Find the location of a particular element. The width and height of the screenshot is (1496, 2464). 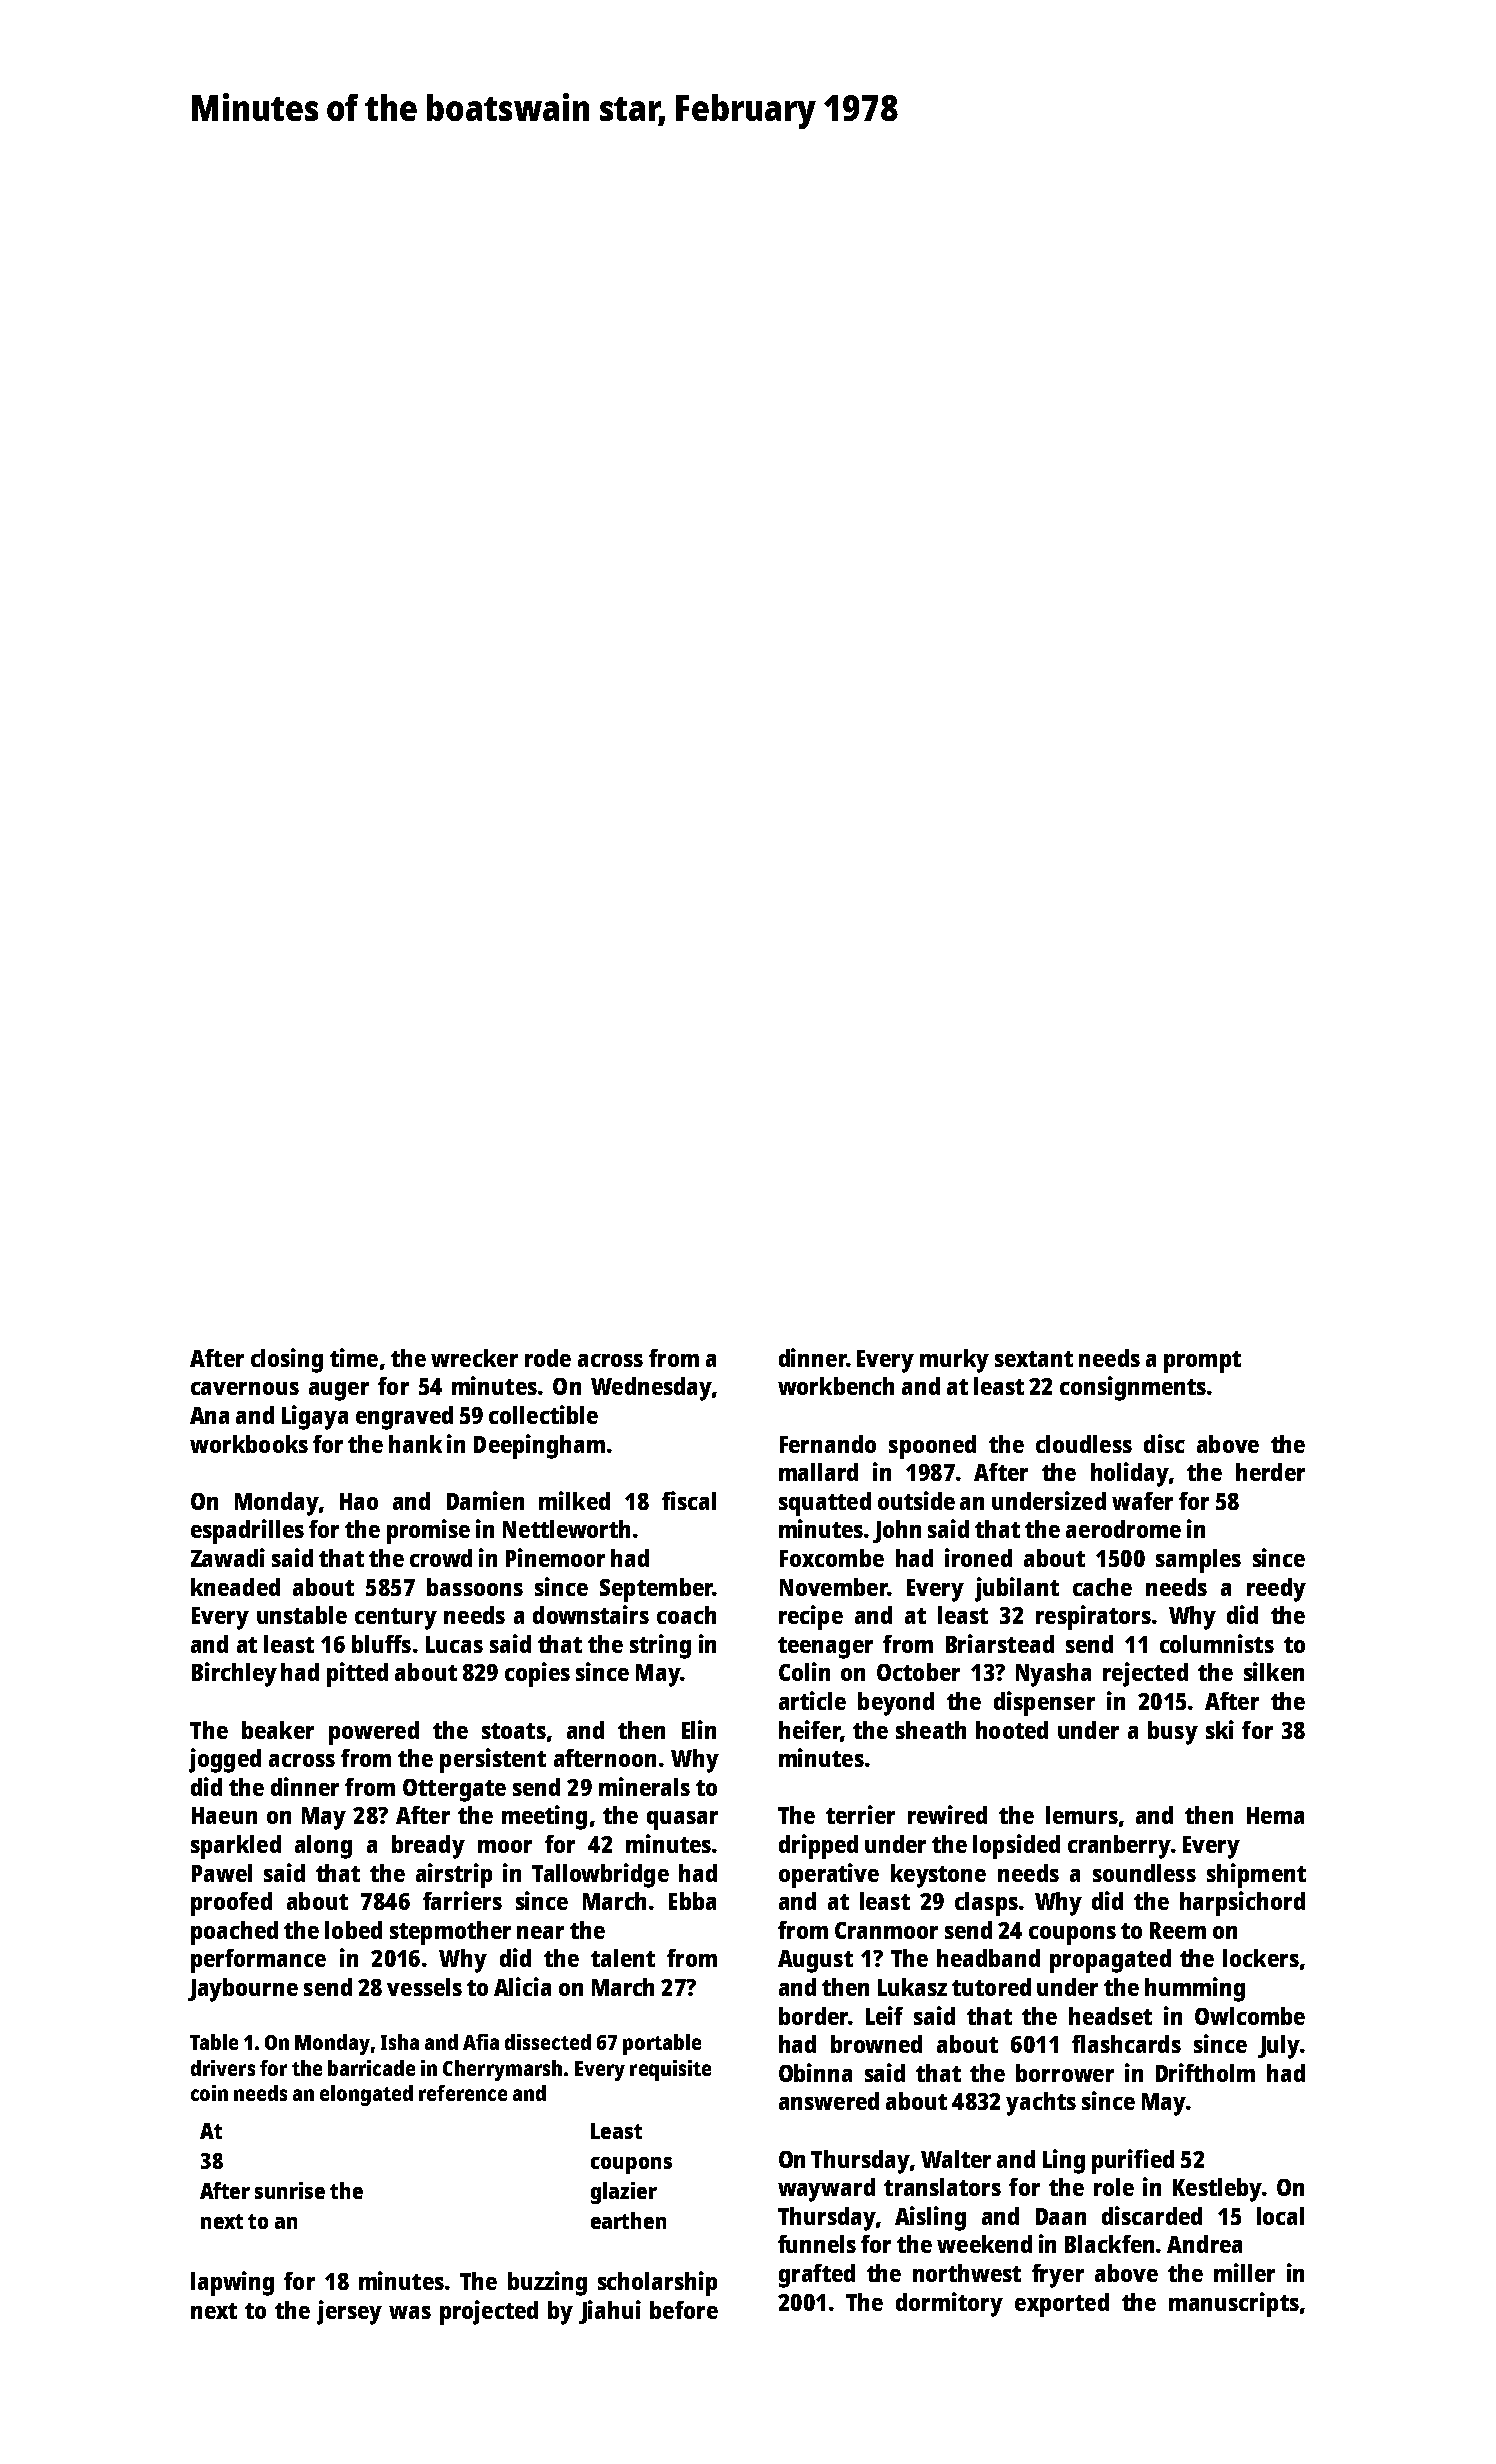

Birchley is located at coordinates (234, 1674).
